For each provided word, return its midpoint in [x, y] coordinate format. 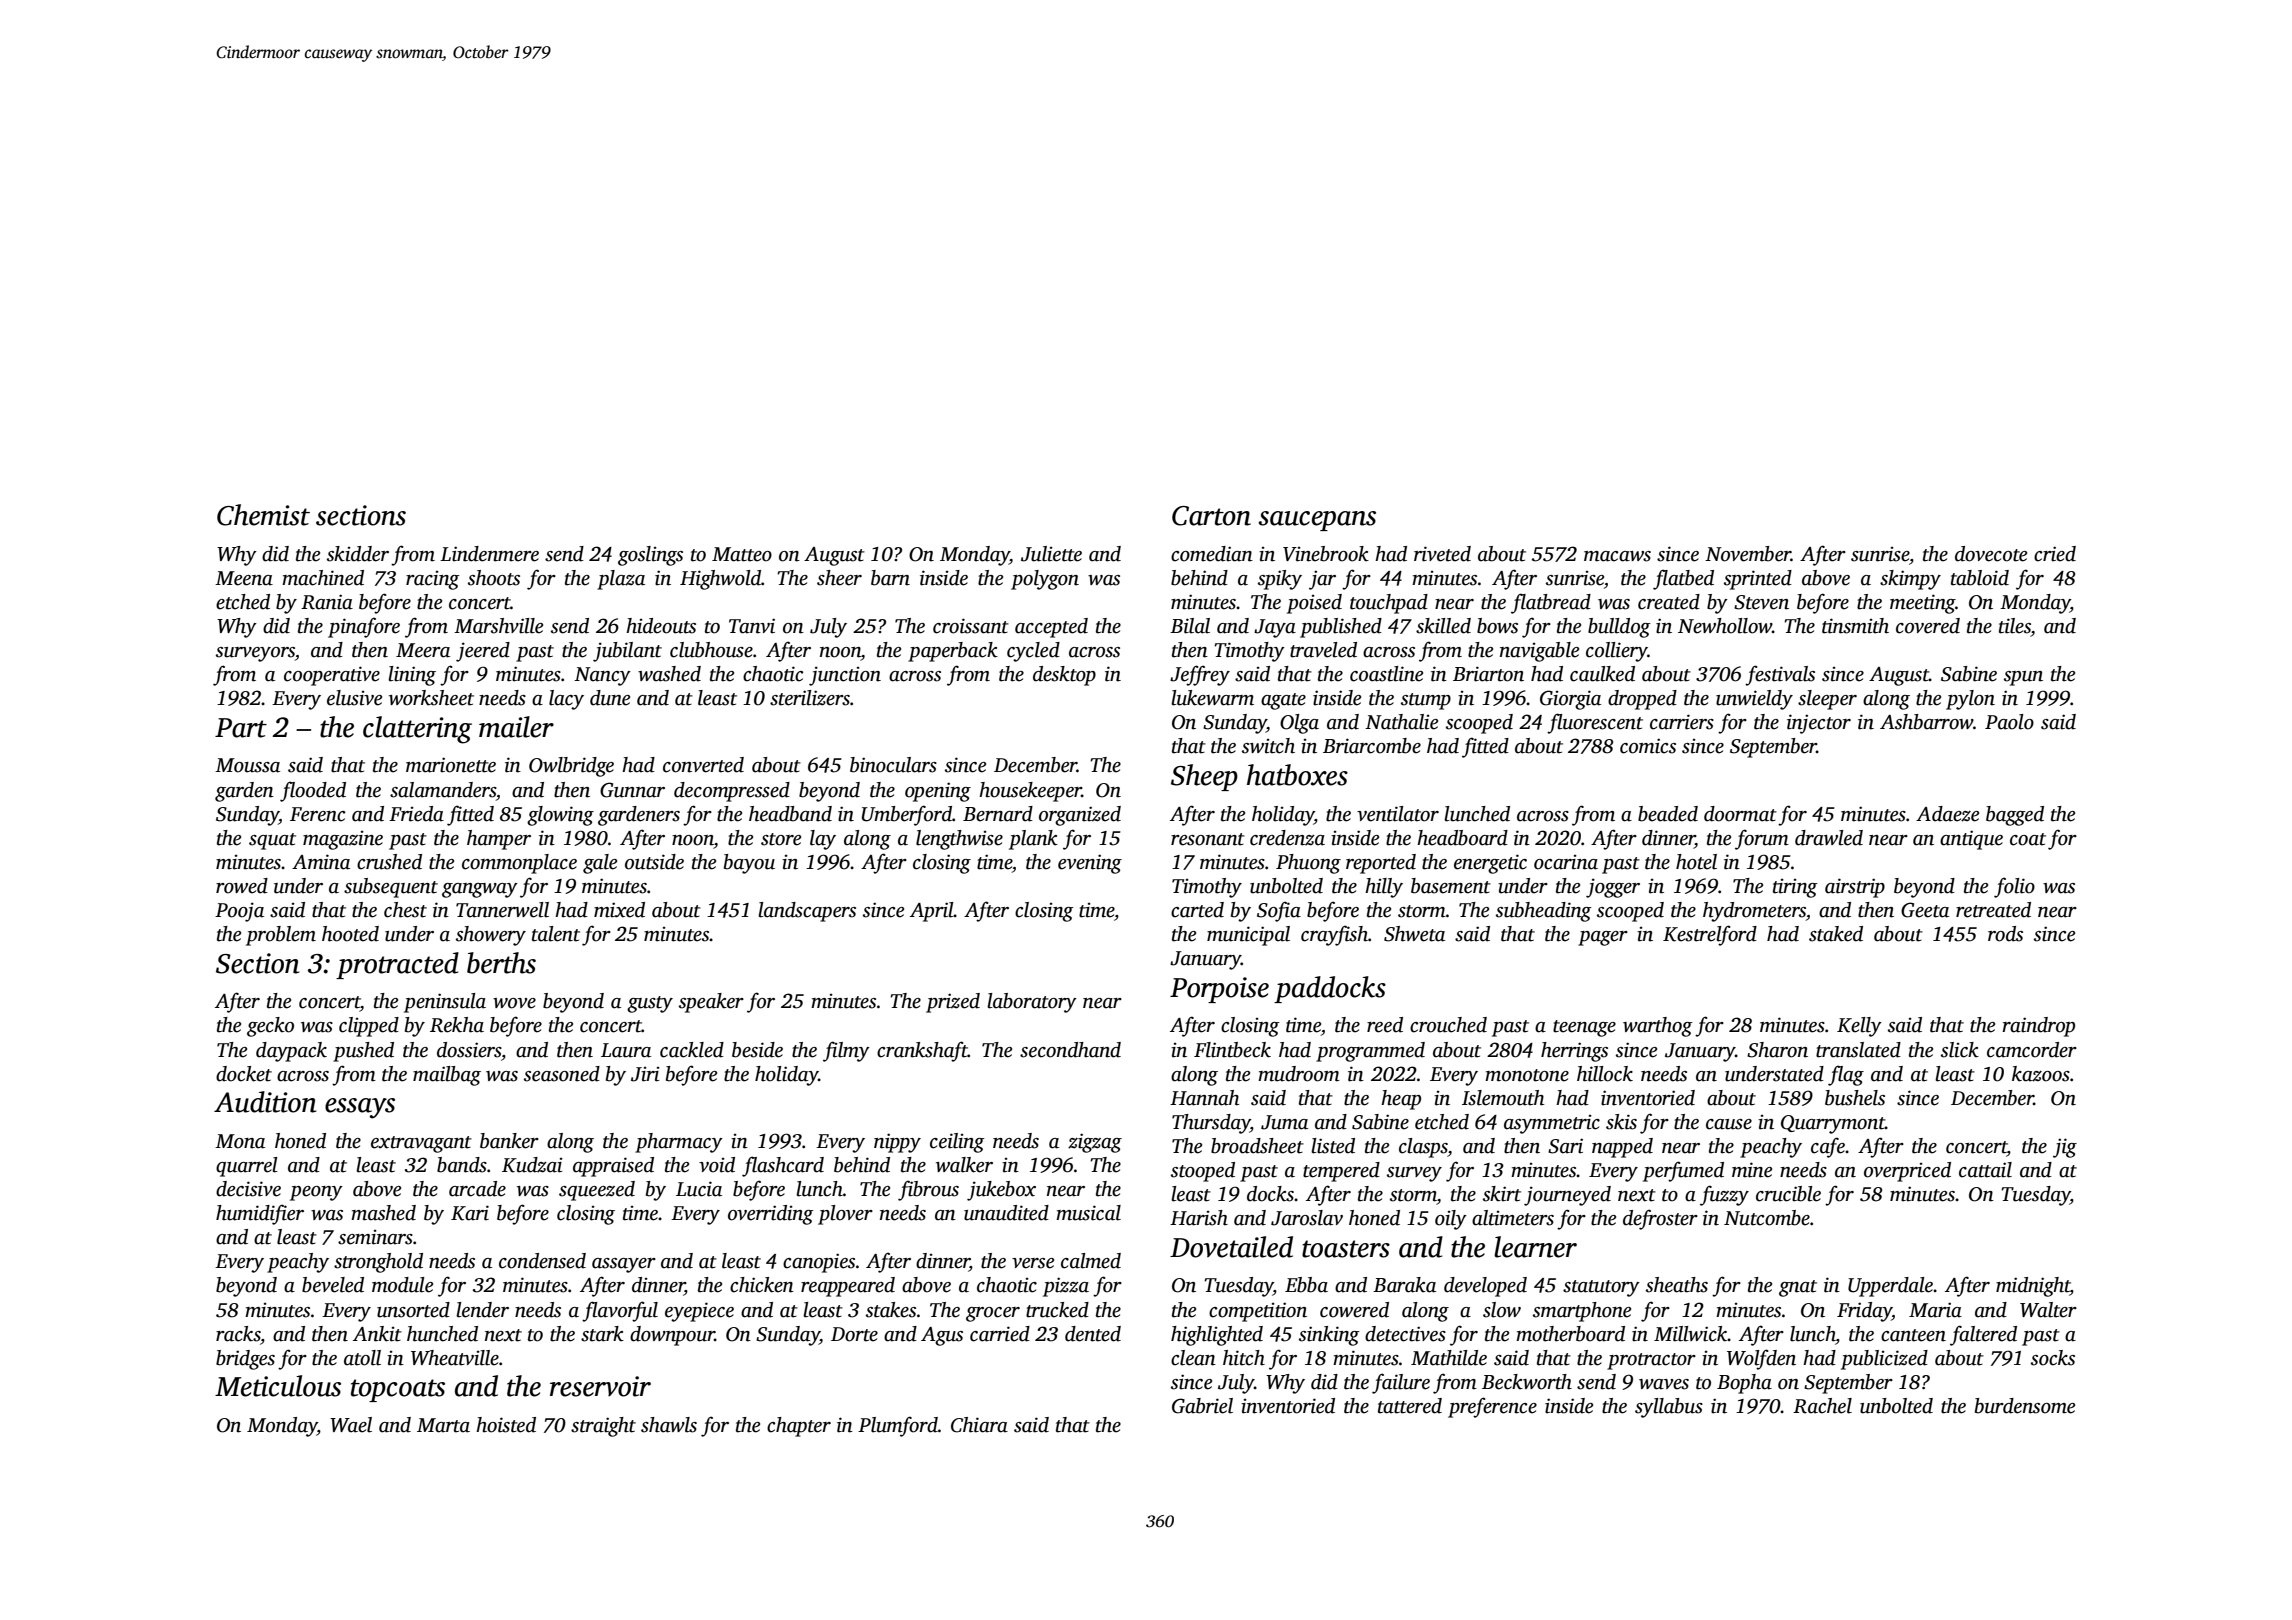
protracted [397, 965]
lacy [566, 700]
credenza [1287, 838]
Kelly [1859, 1027]
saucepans [1317, 521]
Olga [1299, 724]
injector [1819, 724]
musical [1088, 1213]
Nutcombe [1767, 1218]
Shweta [1414, 934]
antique [1971, 840]
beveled [333, 1285]
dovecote [1991, 554]
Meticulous [278, 1386]
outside [654, 862]
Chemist [263, 515]
